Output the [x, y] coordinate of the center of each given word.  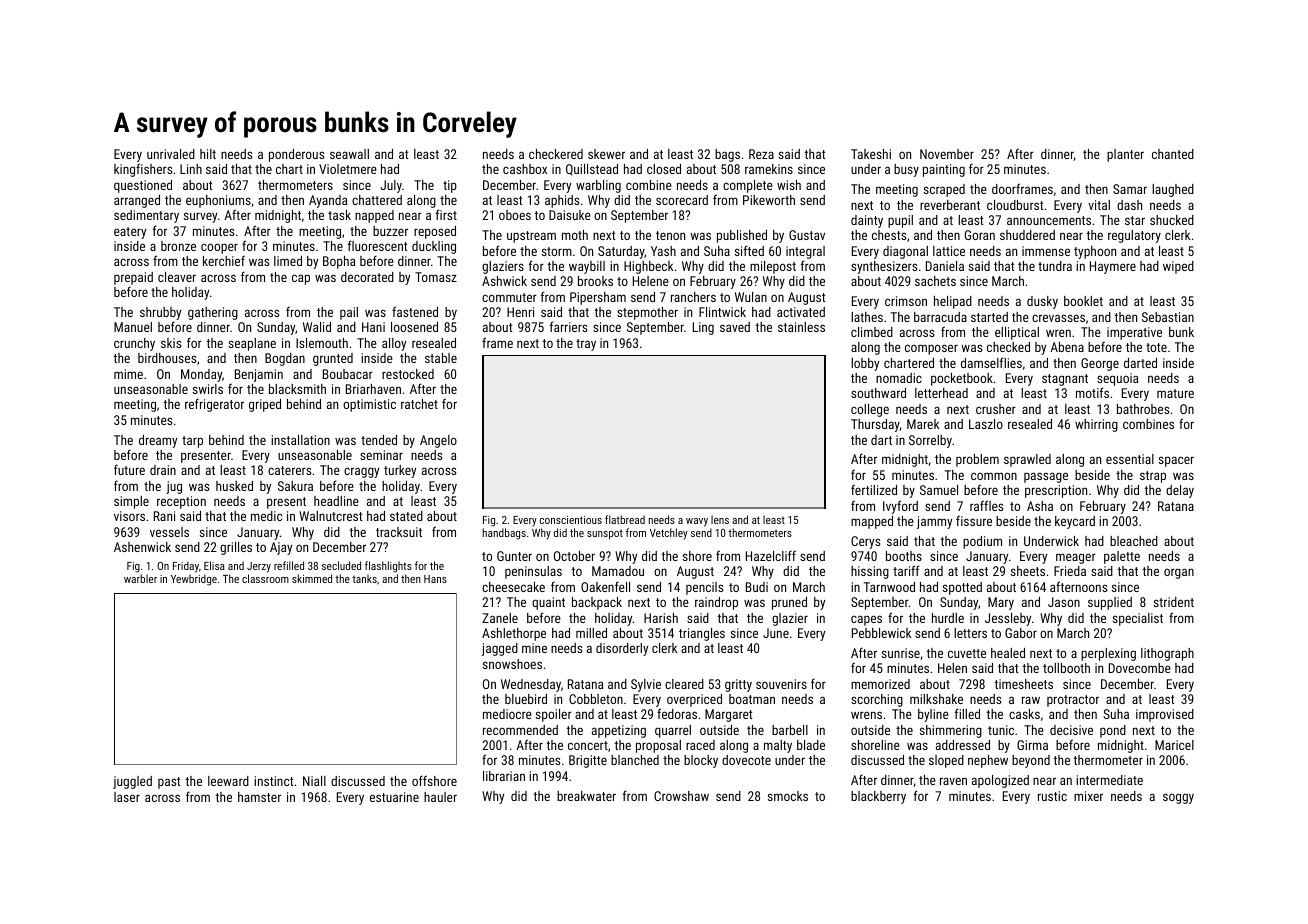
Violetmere [348, 169]
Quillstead [592, 170]
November [947, 154]
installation [300, 440]
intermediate [1109, 780]
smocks [788, 796]
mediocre [507, 714]
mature [1175, 393]
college [870, 410]
